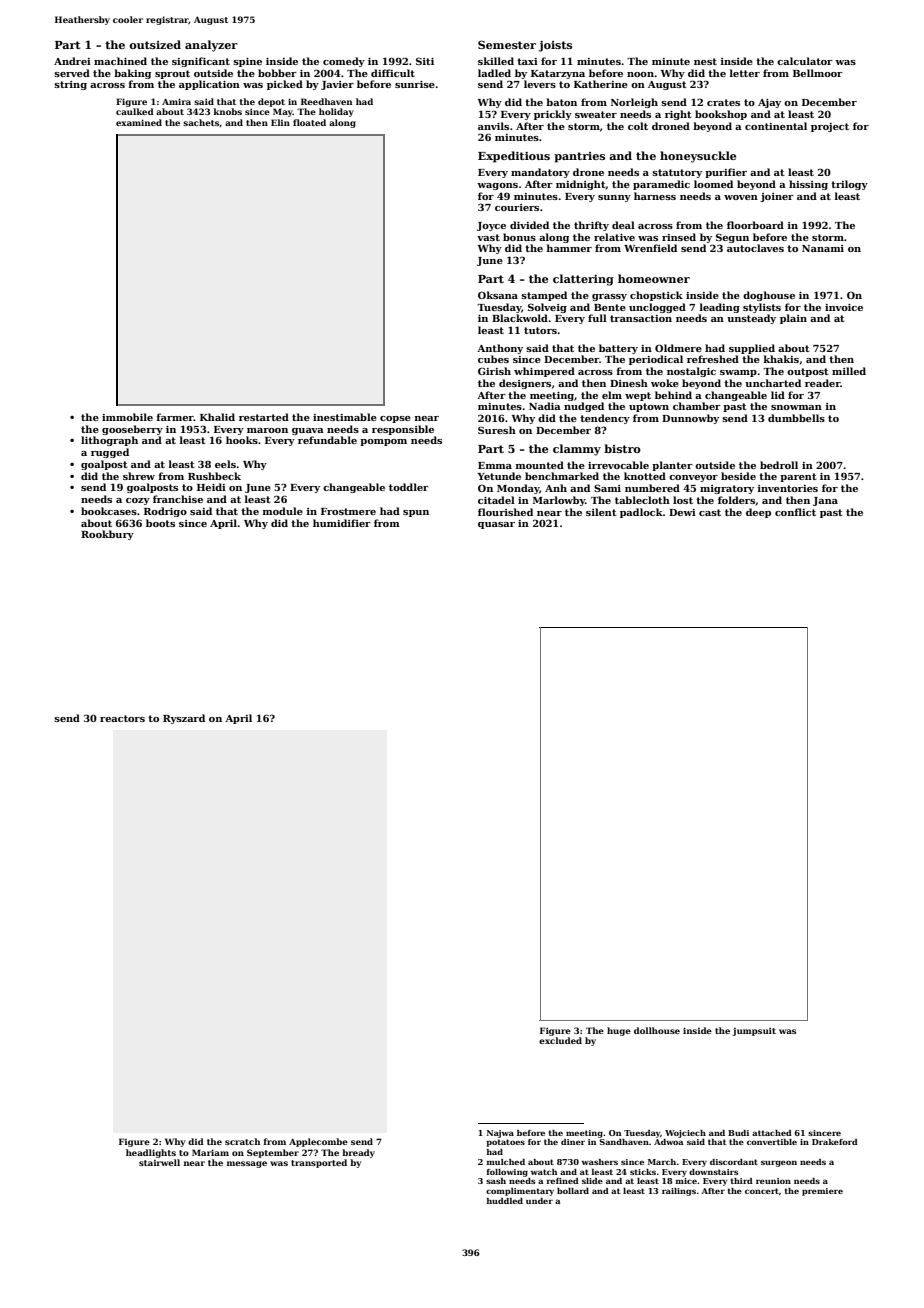 The width and height of the page is (924, 1308). Describe the element at coordinates (122, 718) in the page. I see `reactors` at that location.
